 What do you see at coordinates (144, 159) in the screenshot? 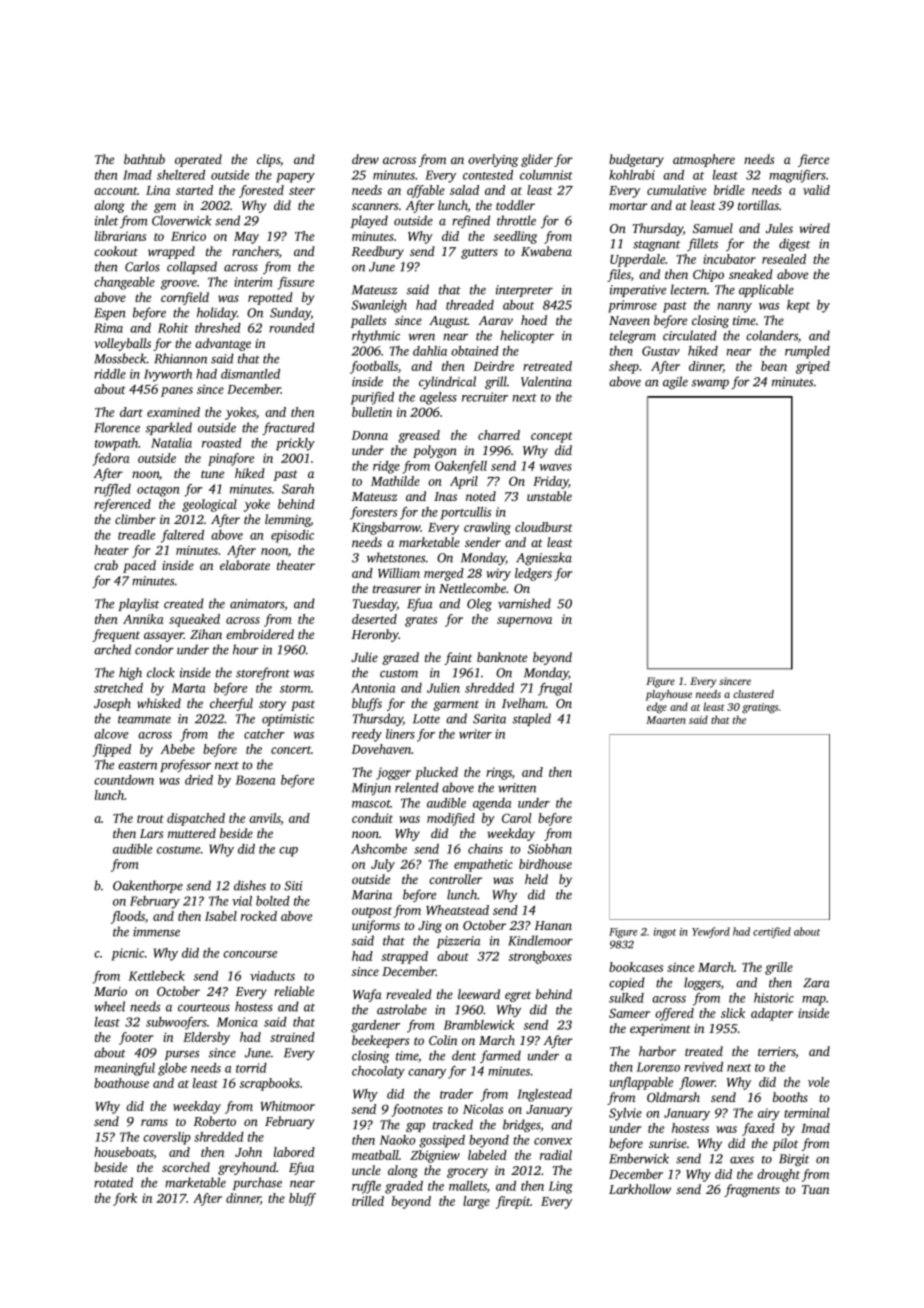
I see `bathtub` at bounding box center [144, 159].
